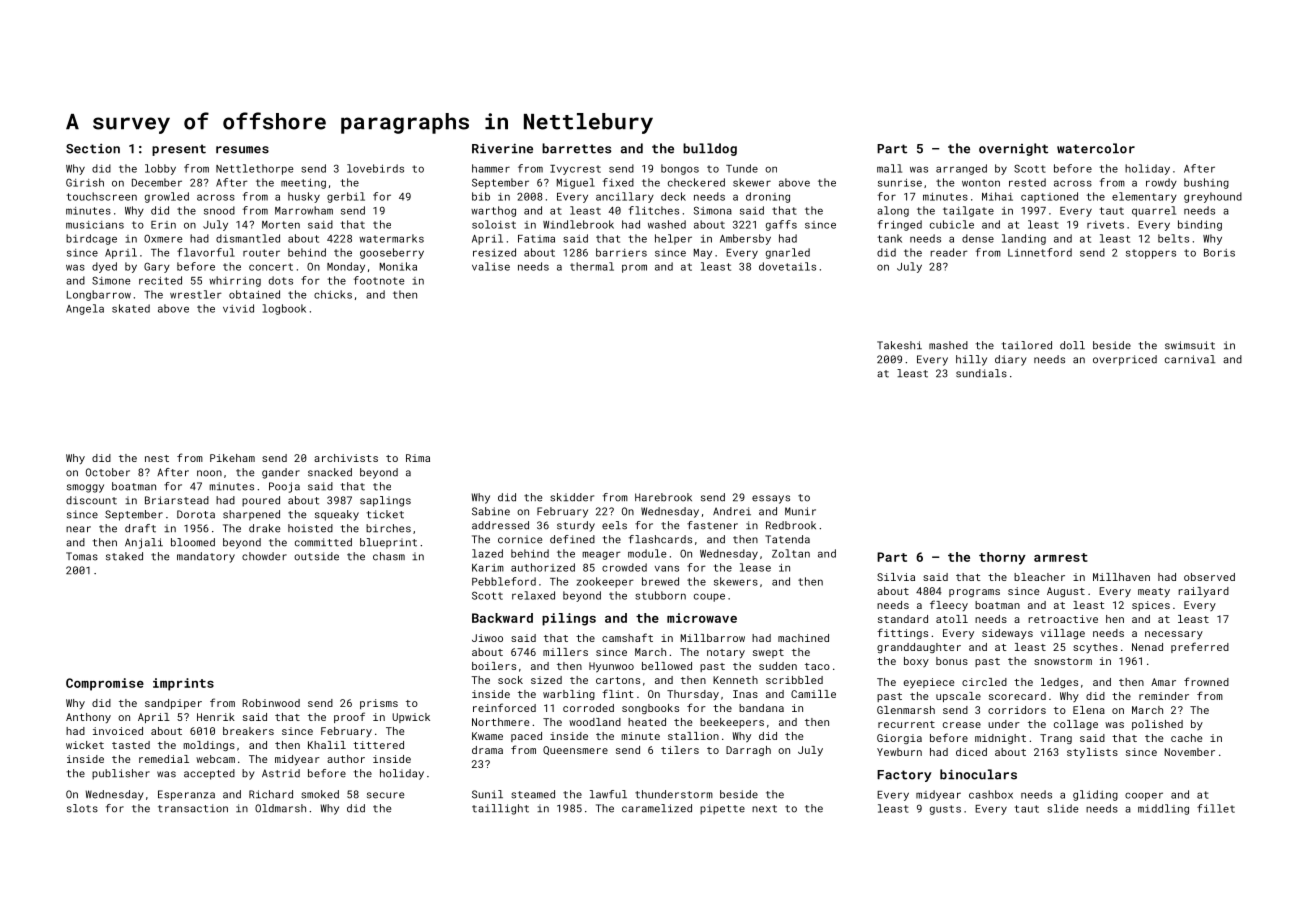 The image size is (1308, 924). I want to click on musicians, so click(95, 225).
